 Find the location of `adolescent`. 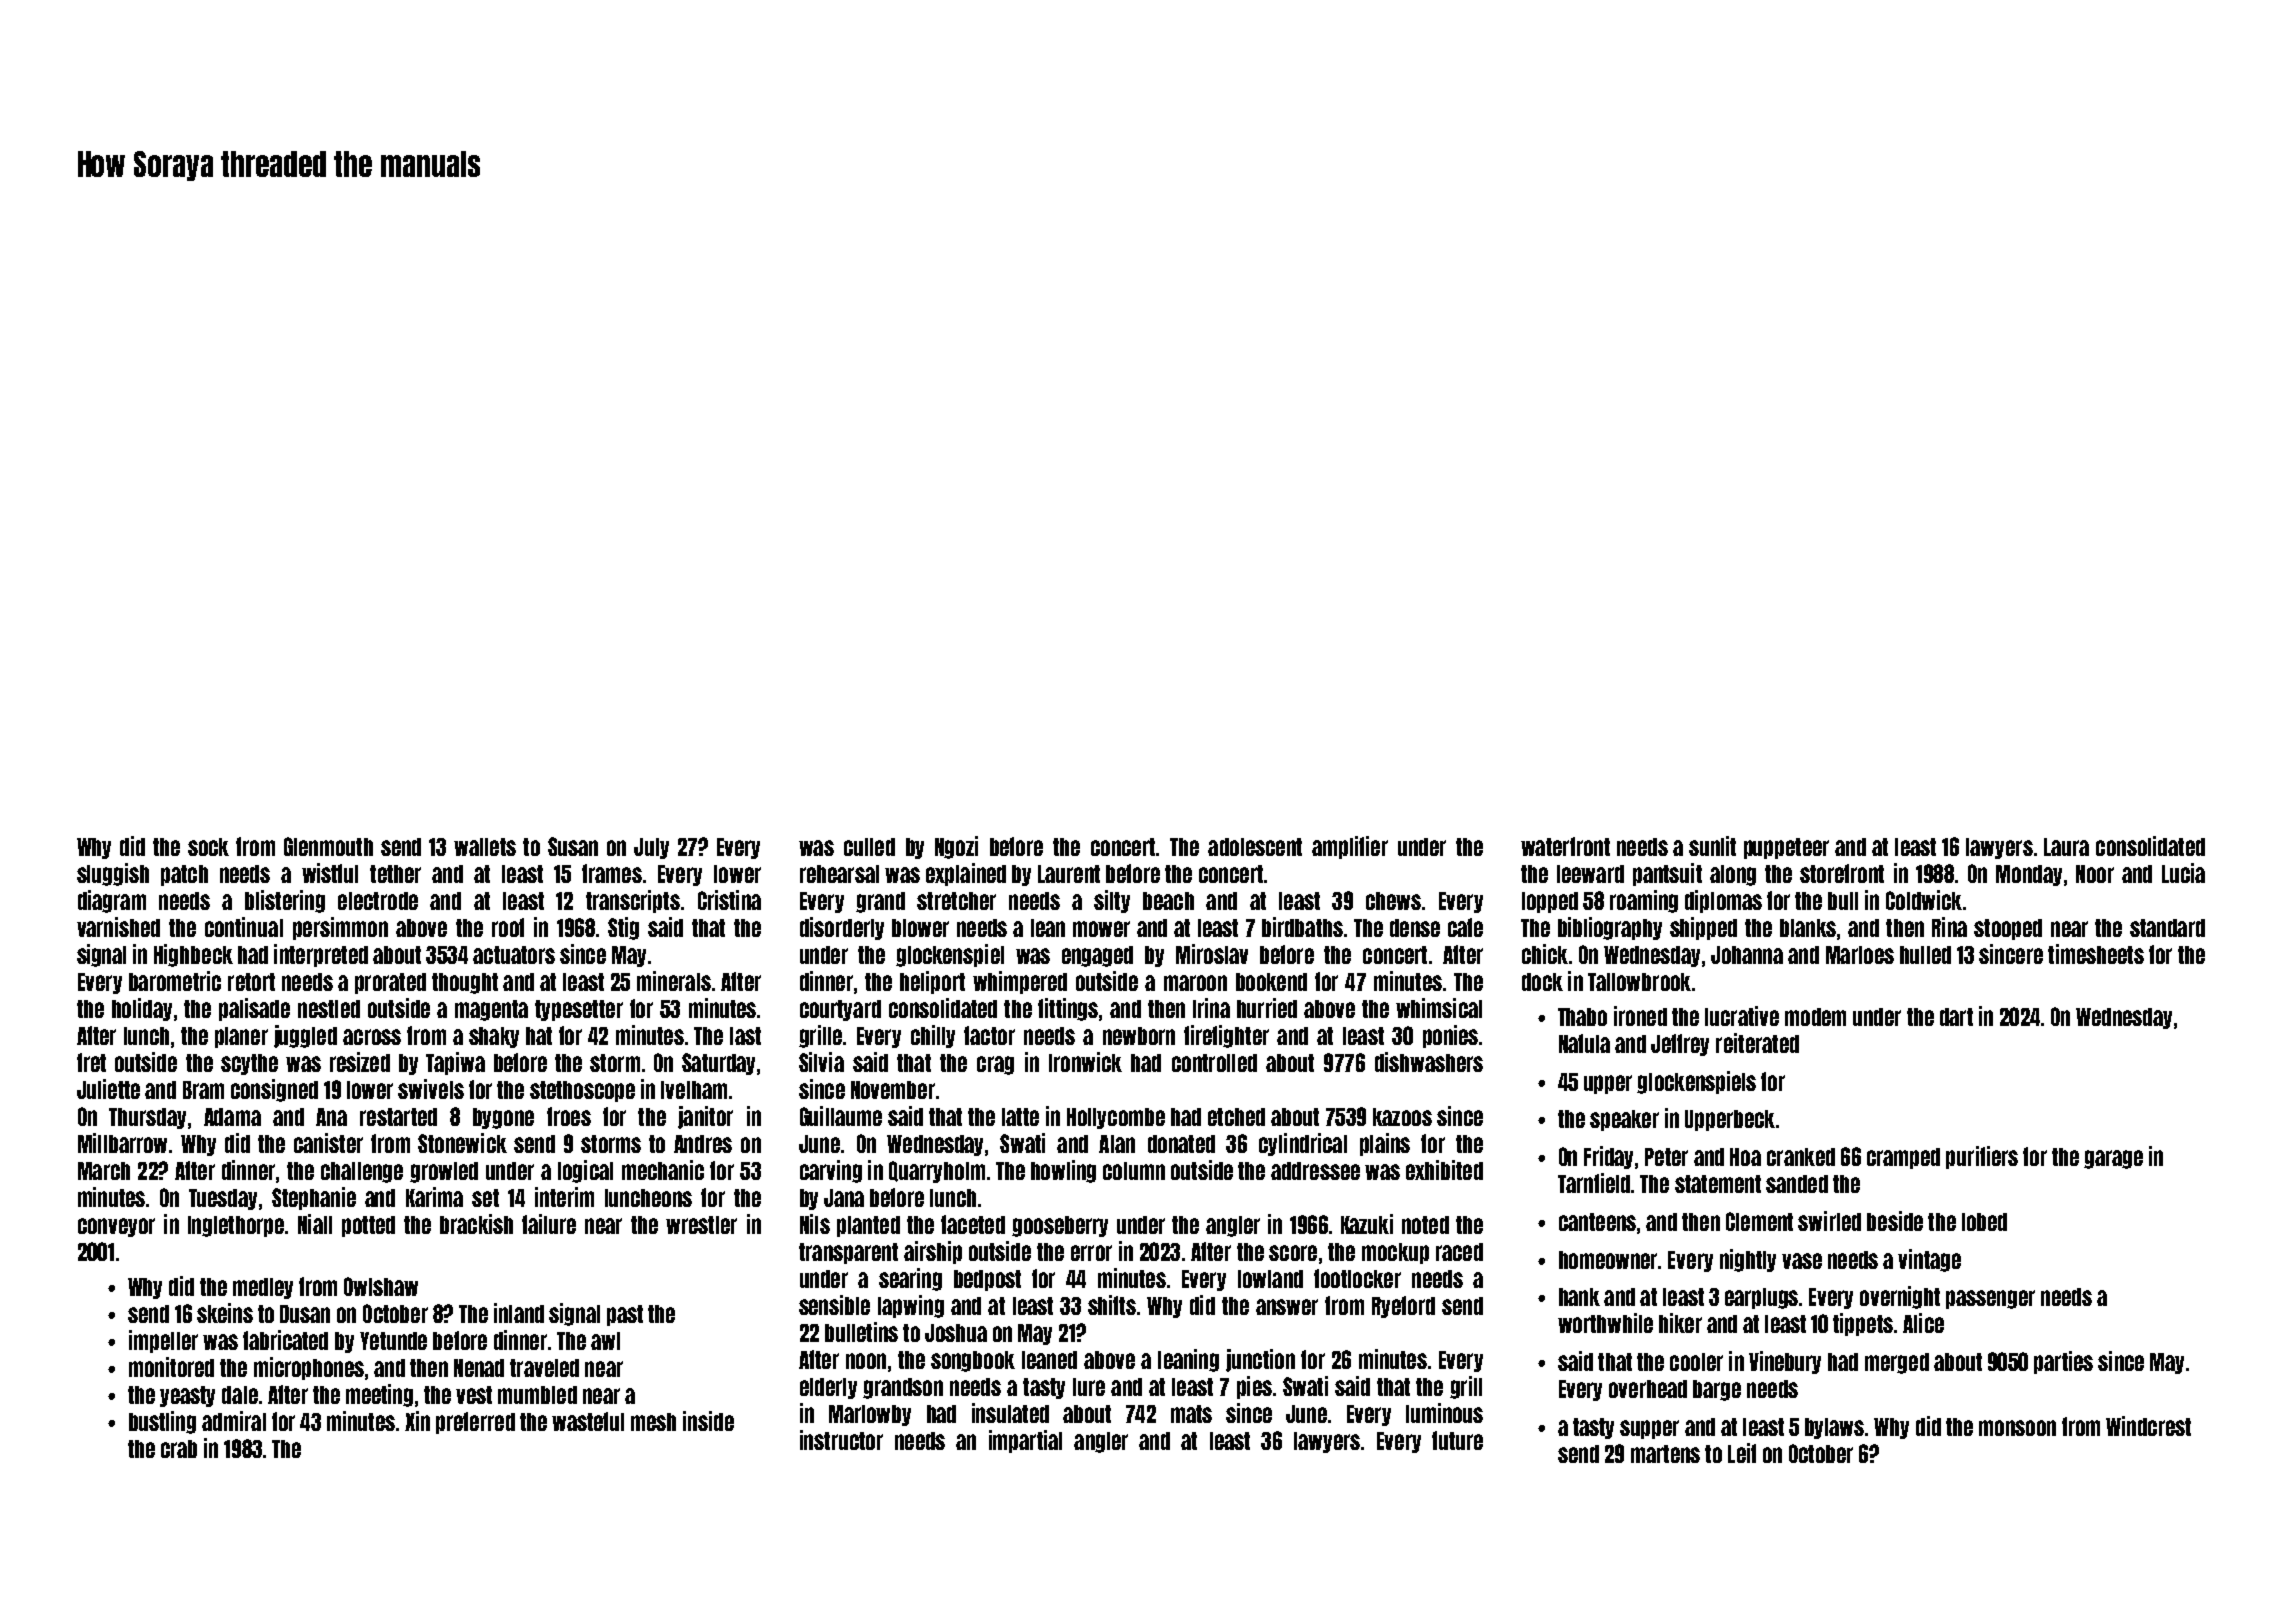

adolescent is located at coordinates (1255, 847).
